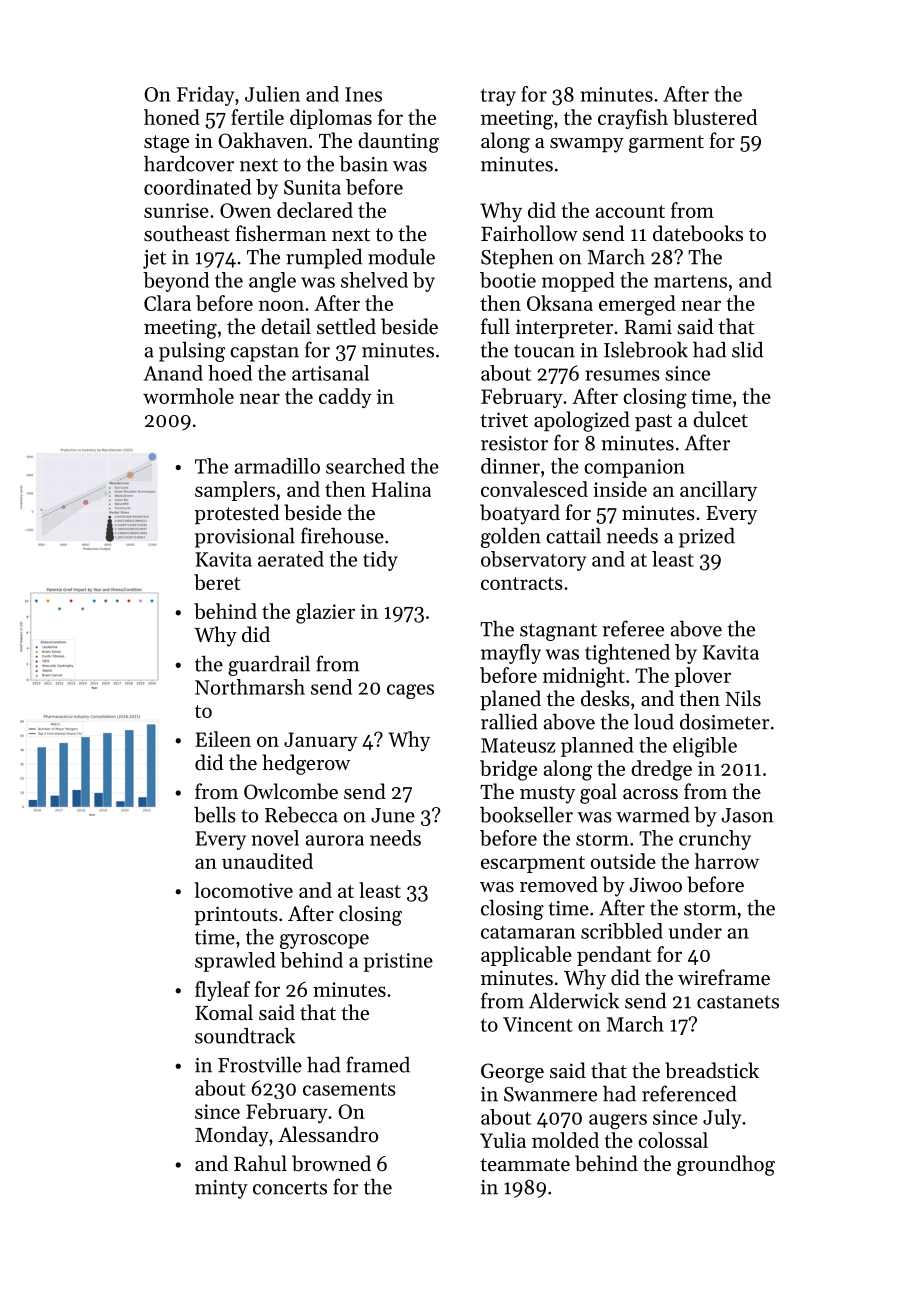 The height and width of the document is (1314, 924). I want to click on companion, so click(634, 468).
